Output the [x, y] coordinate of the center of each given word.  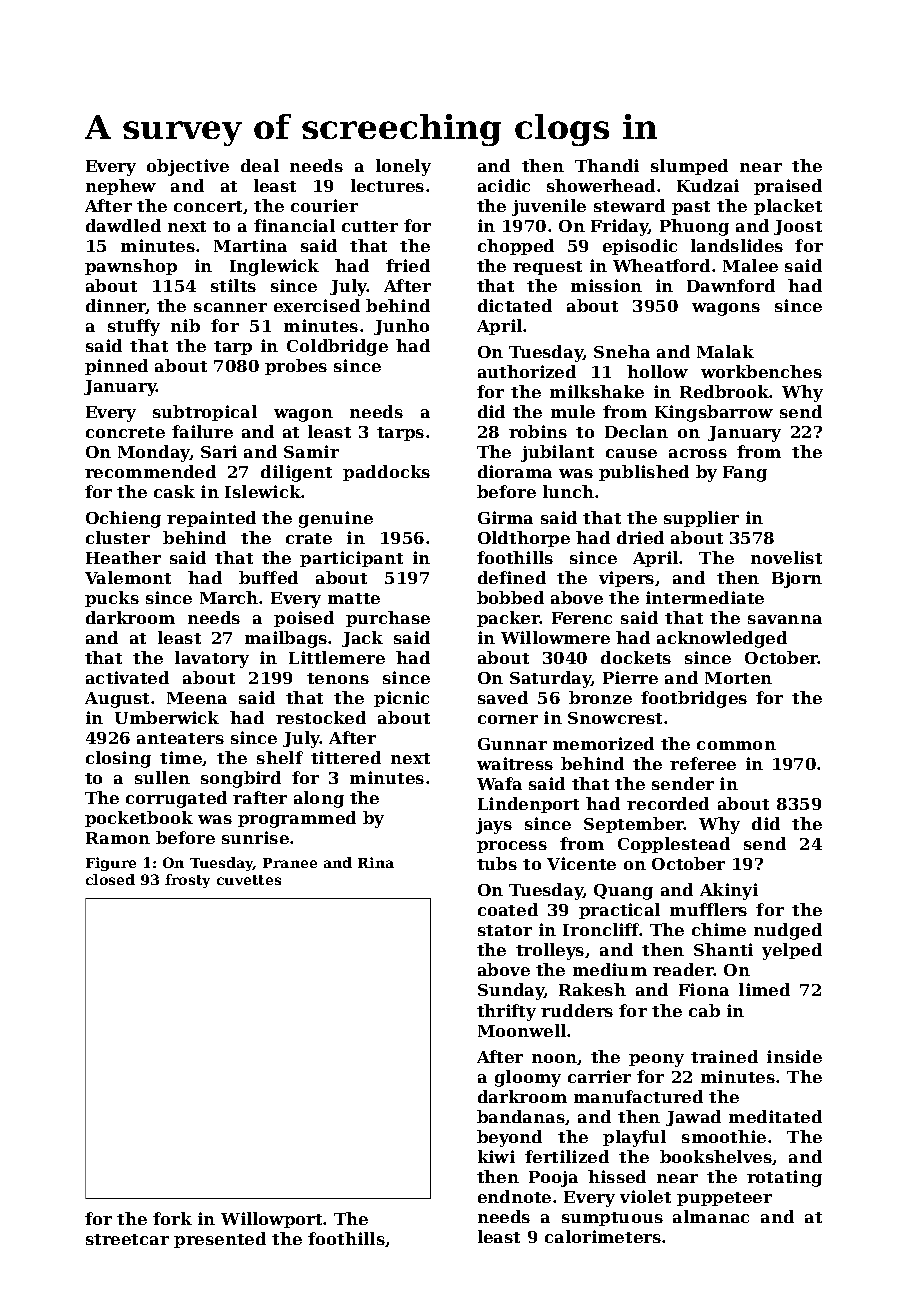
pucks [112, 599]
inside [794, 1056]
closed [110, 879]
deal [260, 165]
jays [494, 826]
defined [512, 577]
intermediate [705, 597]
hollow [657, 371]
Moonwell [522, 1030]
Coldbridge [337, 347]
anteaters [180, 738]
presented [220, 1240]
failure [202, 431]
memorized [603, 743]
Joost [798, 227]
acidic [504, 185]
